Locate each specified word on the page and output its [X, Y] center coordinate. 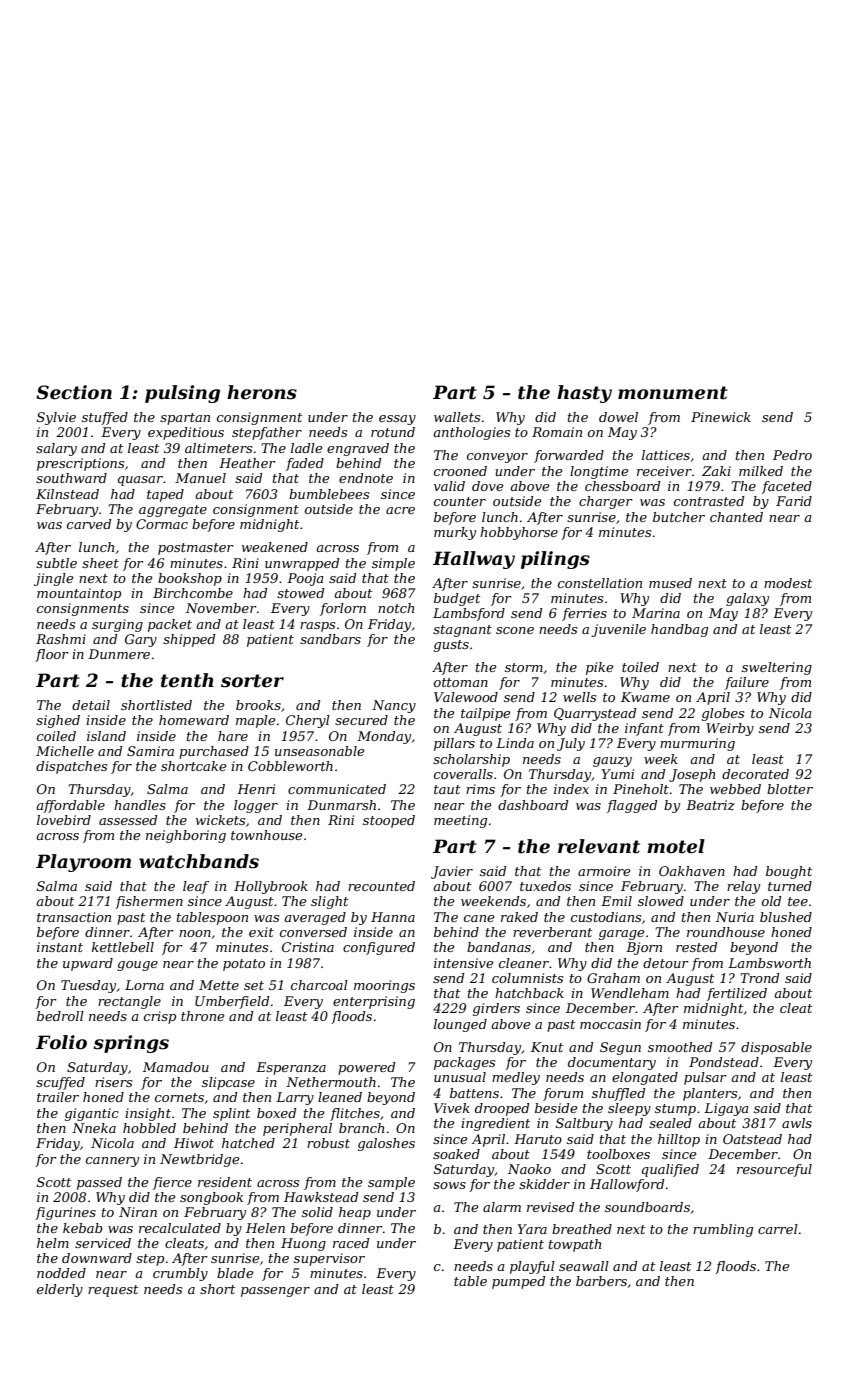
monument [673, 393]
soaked [456, 1154]
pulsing [182, 394]
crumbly [180, 1274]
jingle [53, 579]
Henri [256, 789]
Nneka [94, 1128]
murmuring [697, 744]
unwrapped [302, 564]
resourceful [774, 1170]
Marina [656, 613]
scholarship [471, 760]
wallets [457, 417]
